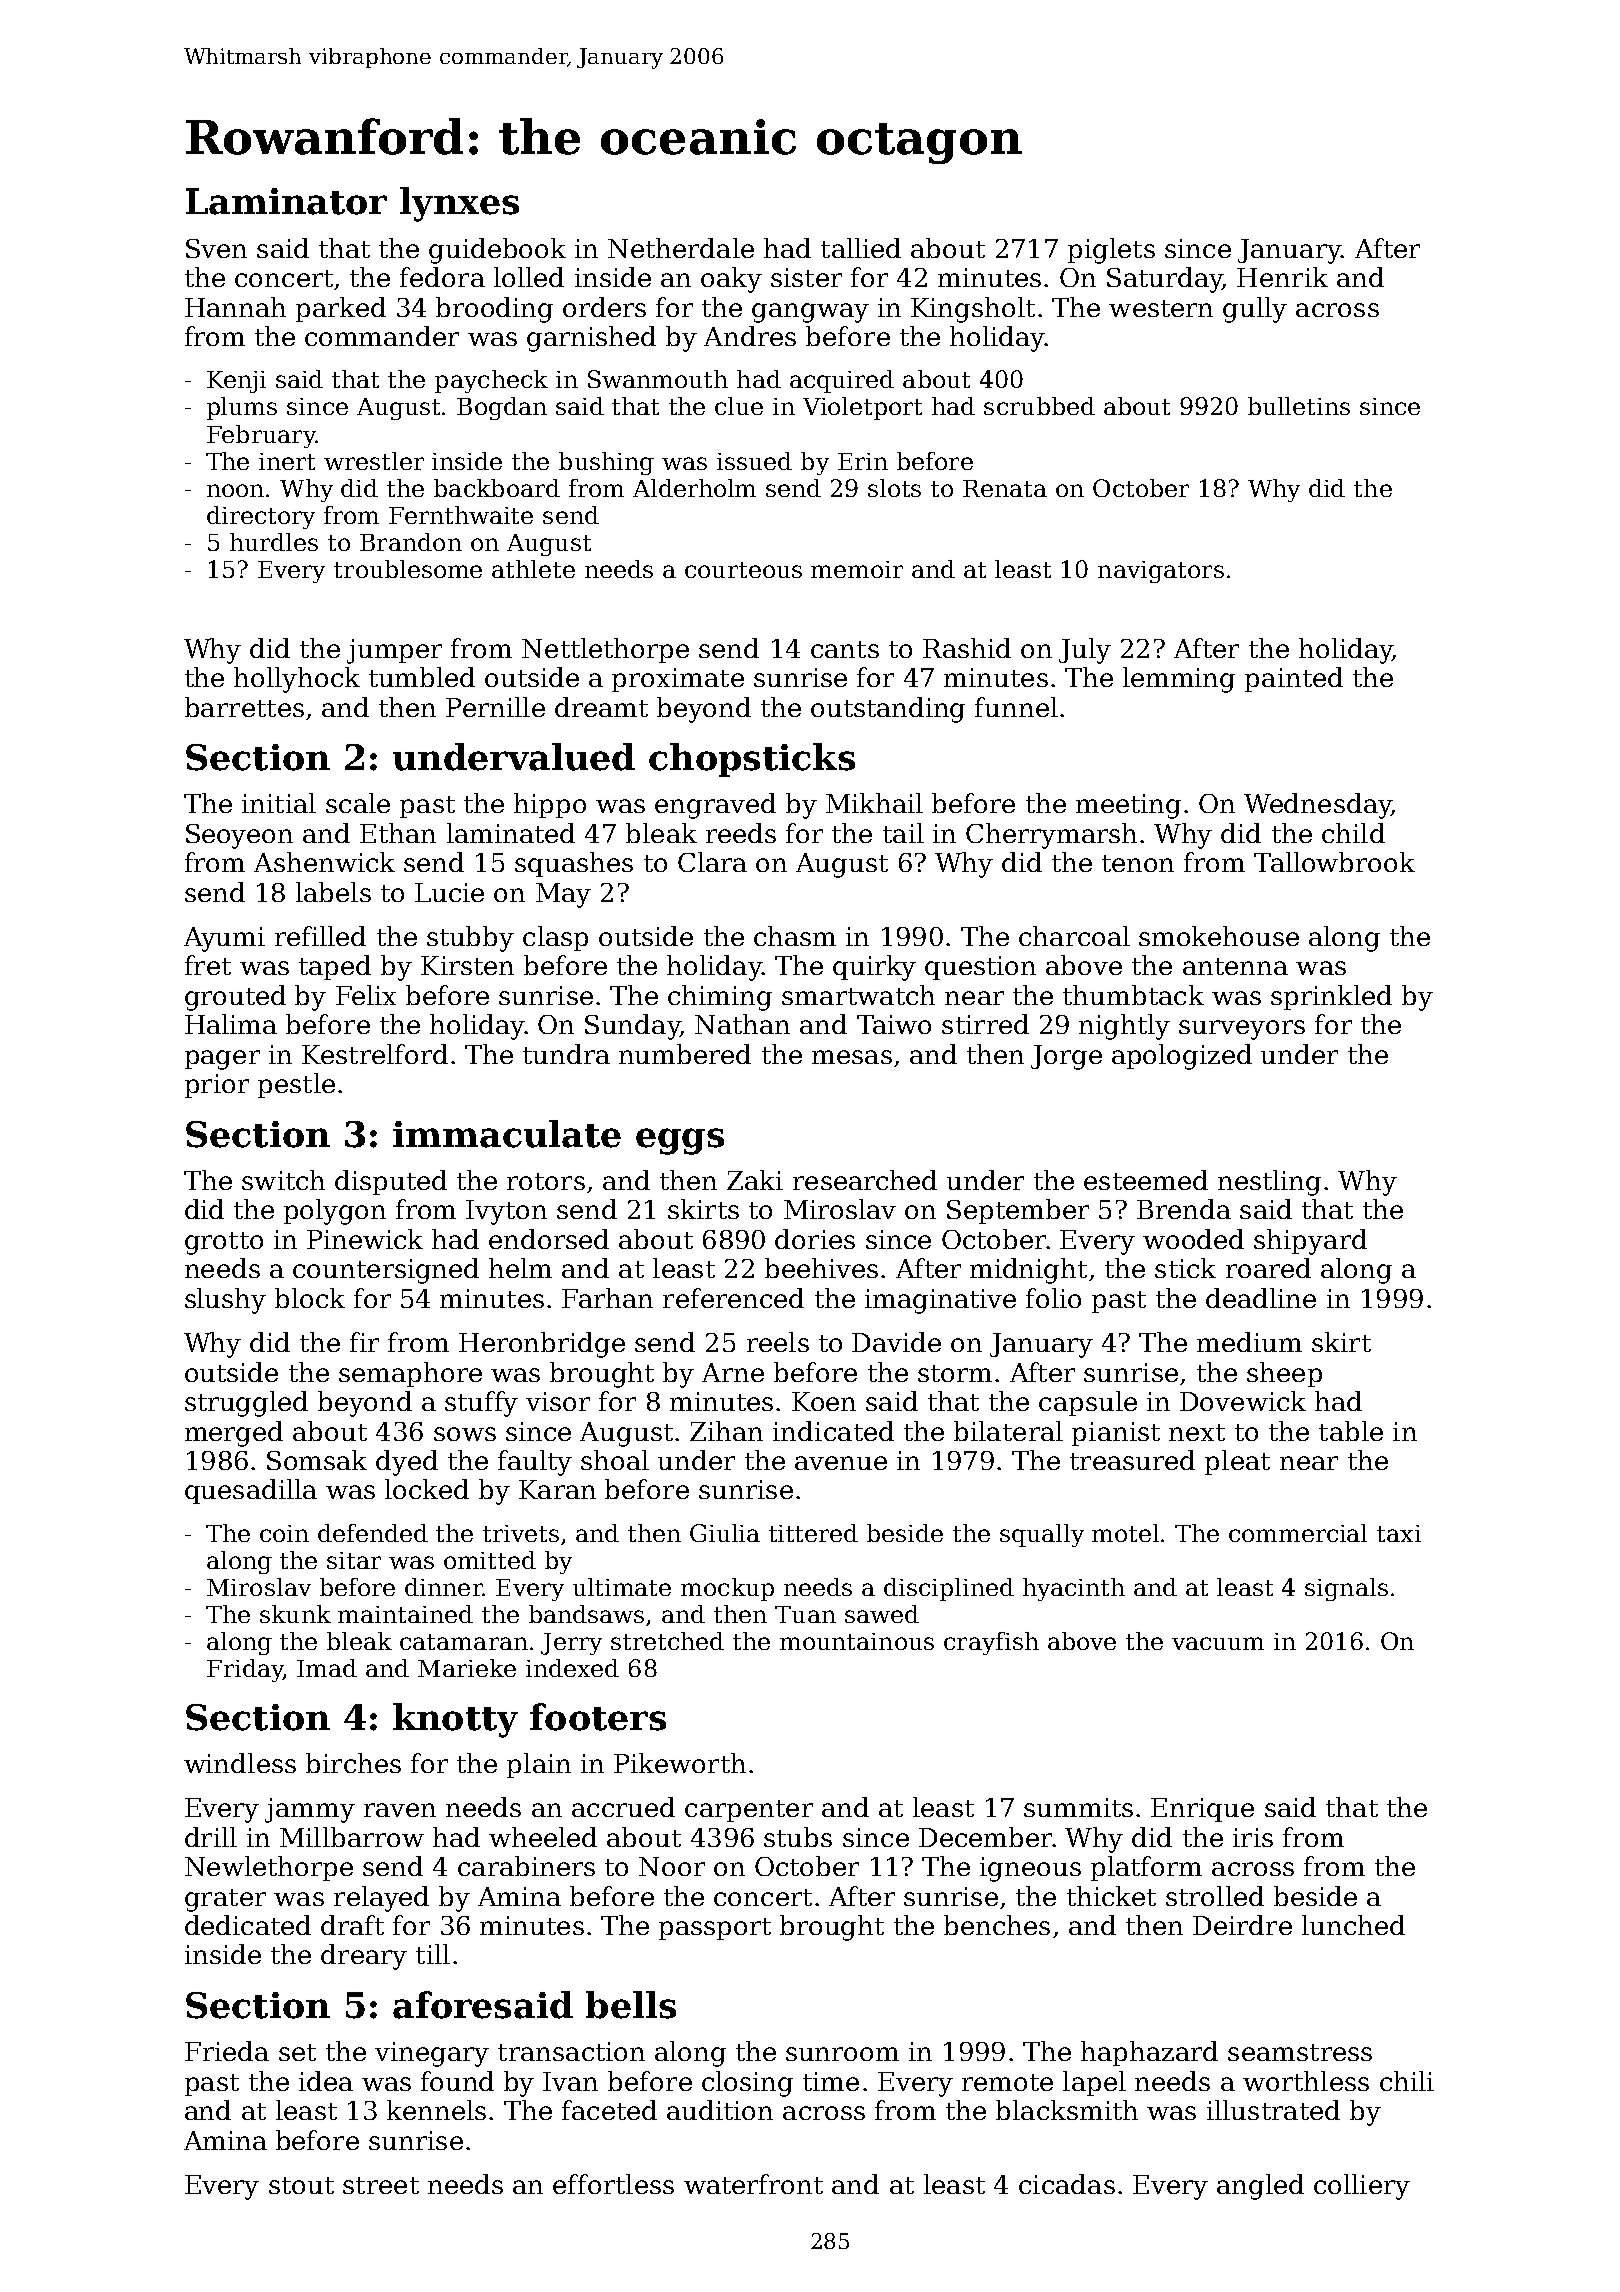  Describe the element at coordinates (502, 408) in the image. I see `Bogdan` at that location.
